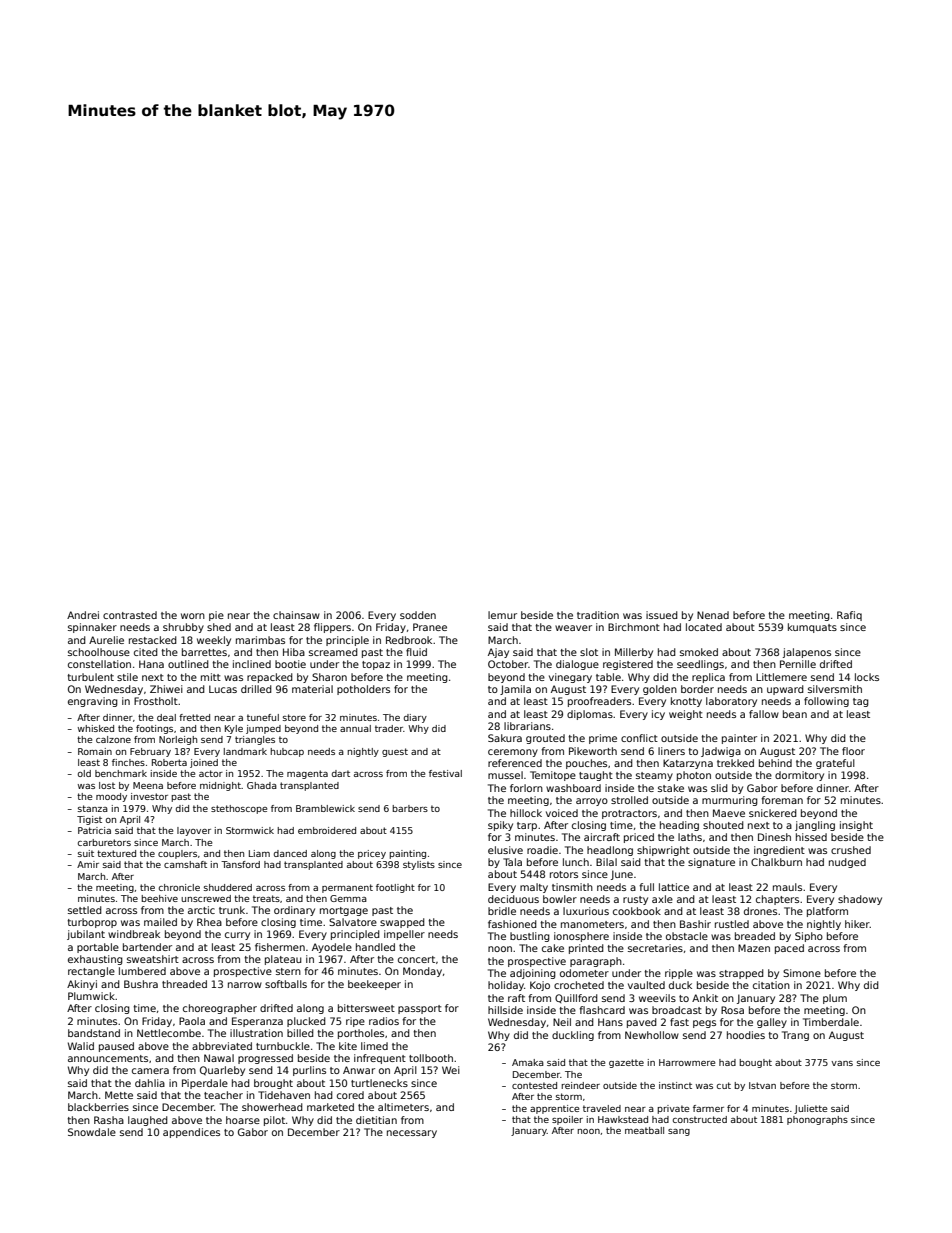 The image size is (952, 1233). What do you see at coordinates (513, 753) in the image?
I see `ceremony` at bounding box center [513, 753].
